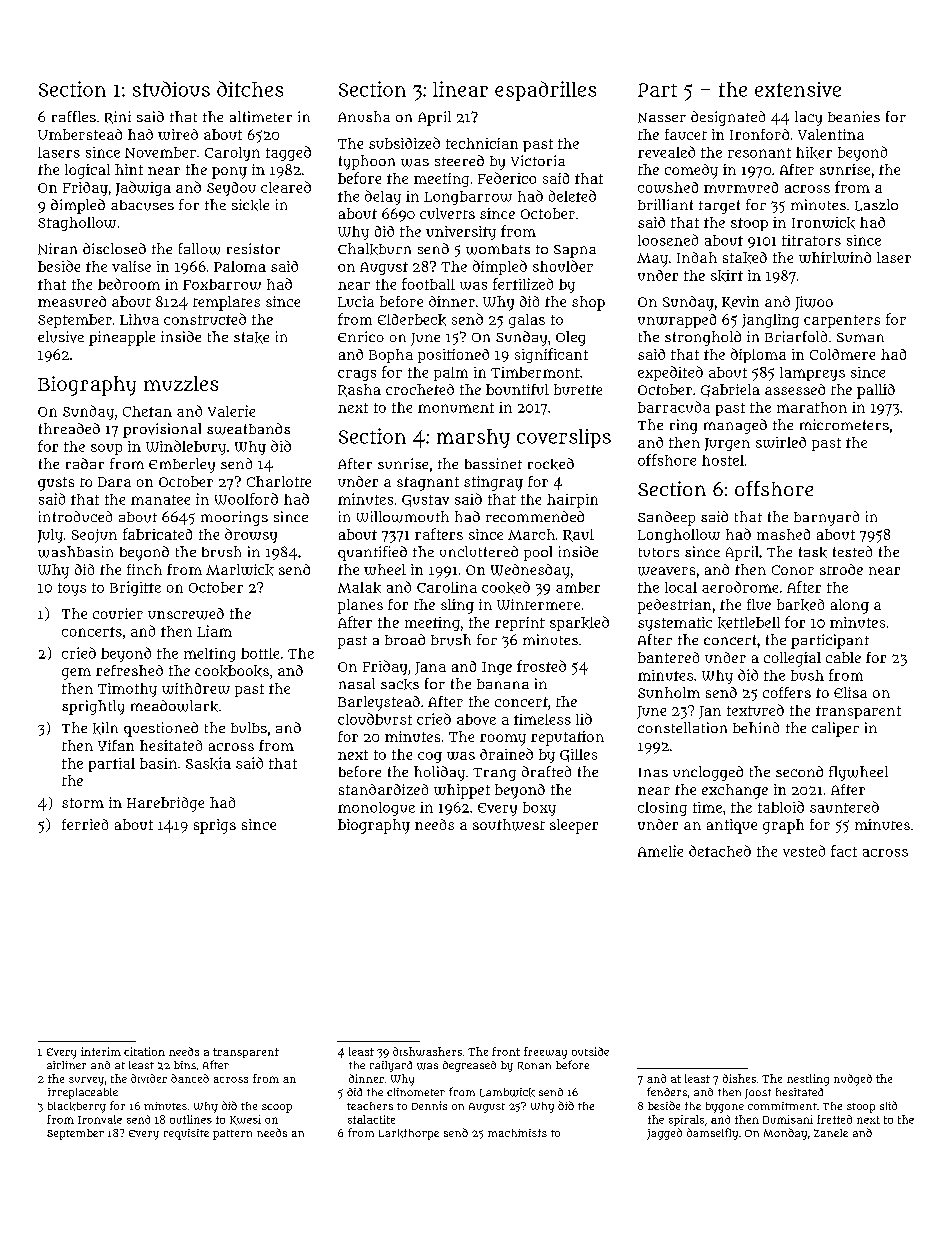 Image resolution: width=952 pixels, height=1233 pixels. What do you see at coordinates (186, 1134) in the image?
I see `requisite` at bounding box center [186, 1134].
